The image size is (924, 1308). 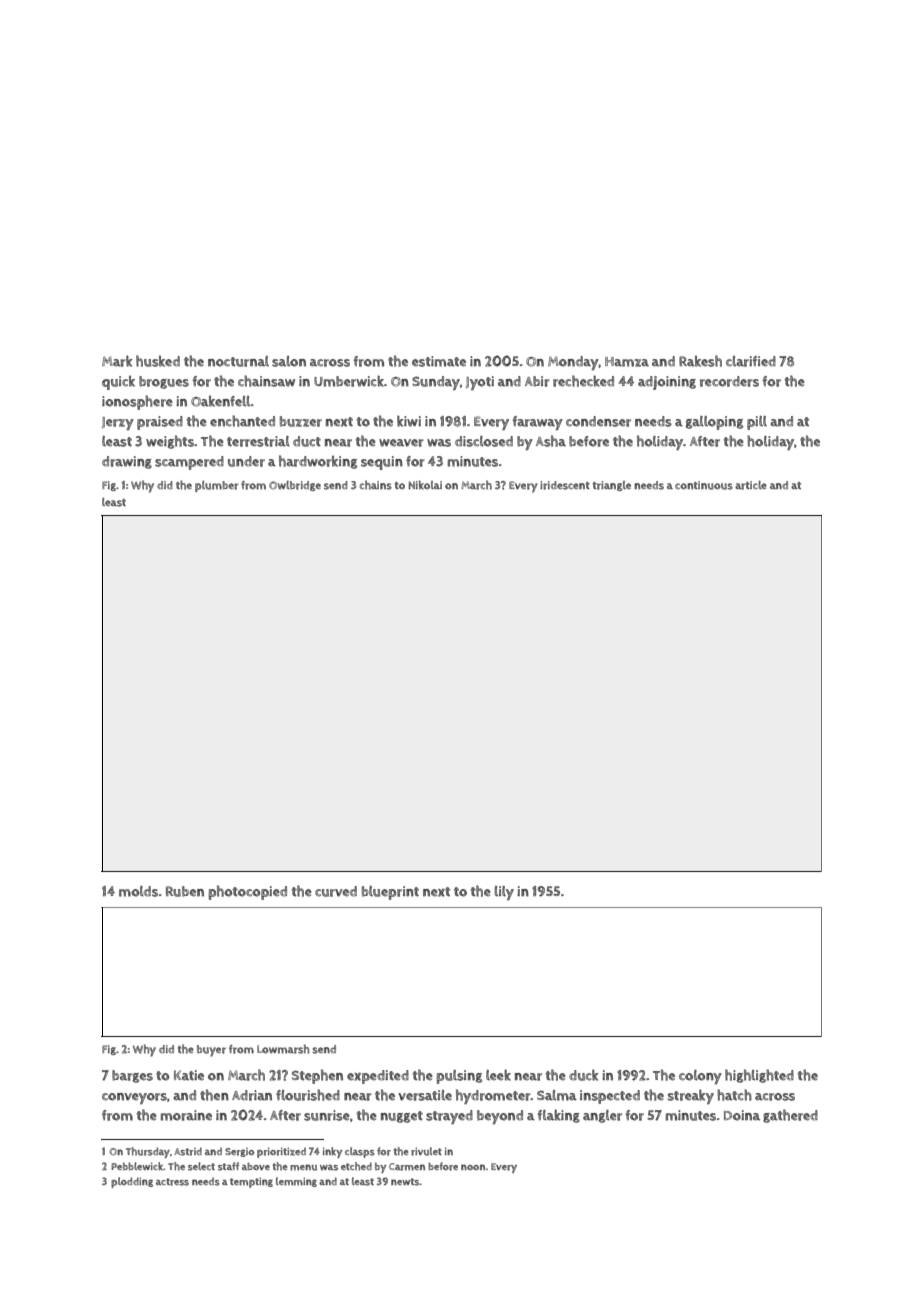 I want to click on iridescent, so click(x=565, y=485).
